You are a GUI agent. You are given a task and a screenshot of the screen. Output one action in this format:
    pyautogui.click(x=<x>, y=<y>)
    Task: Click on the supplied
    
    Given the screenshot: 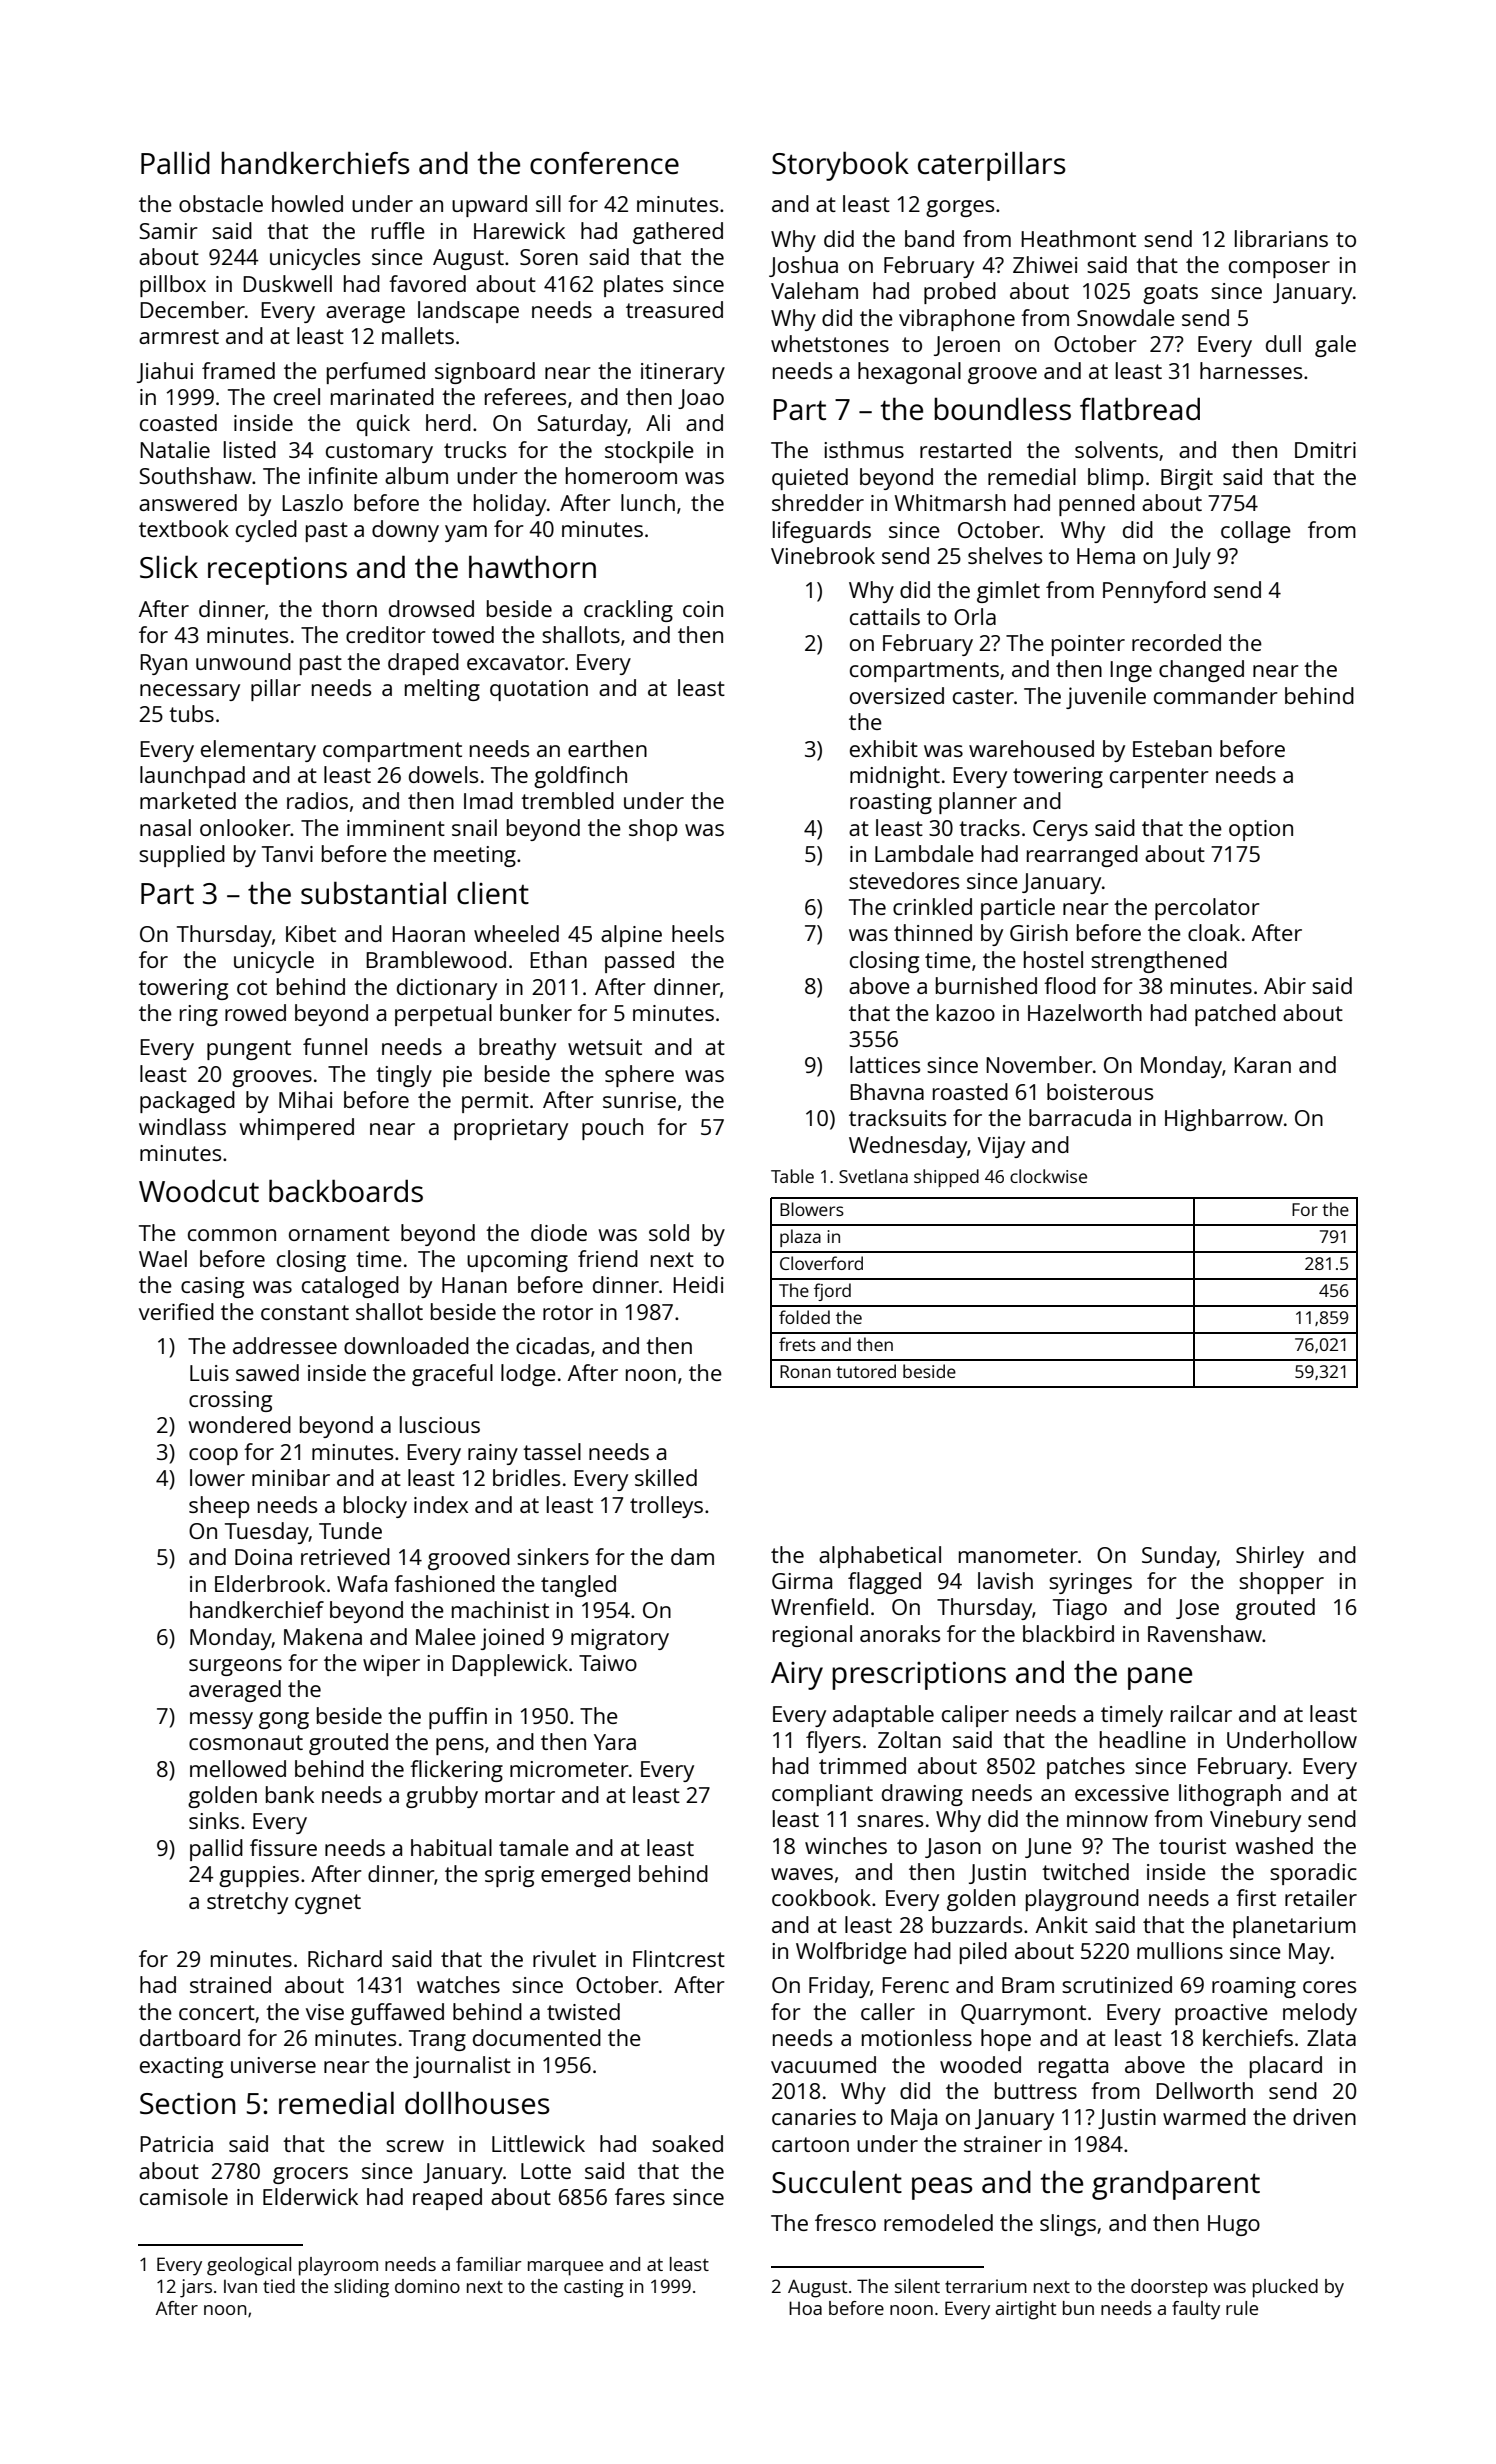 What is the action you would take?
    pyautogui.click(x=182, y=856)
